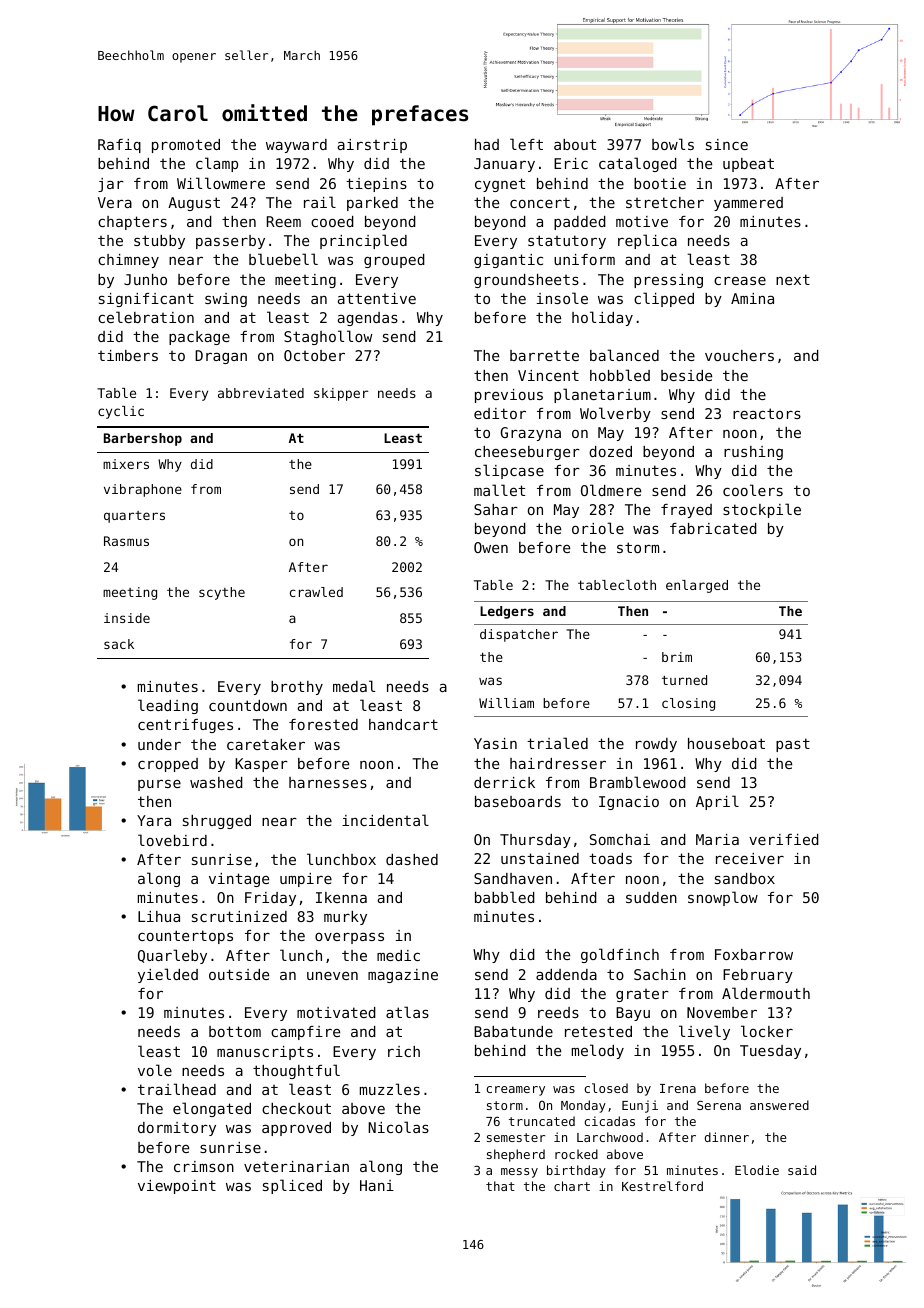 This document has height=1308, width=924. What do you see at coordinates (762, 510) in the document?
I see `stockpile` at bounding box center [762, 510].
